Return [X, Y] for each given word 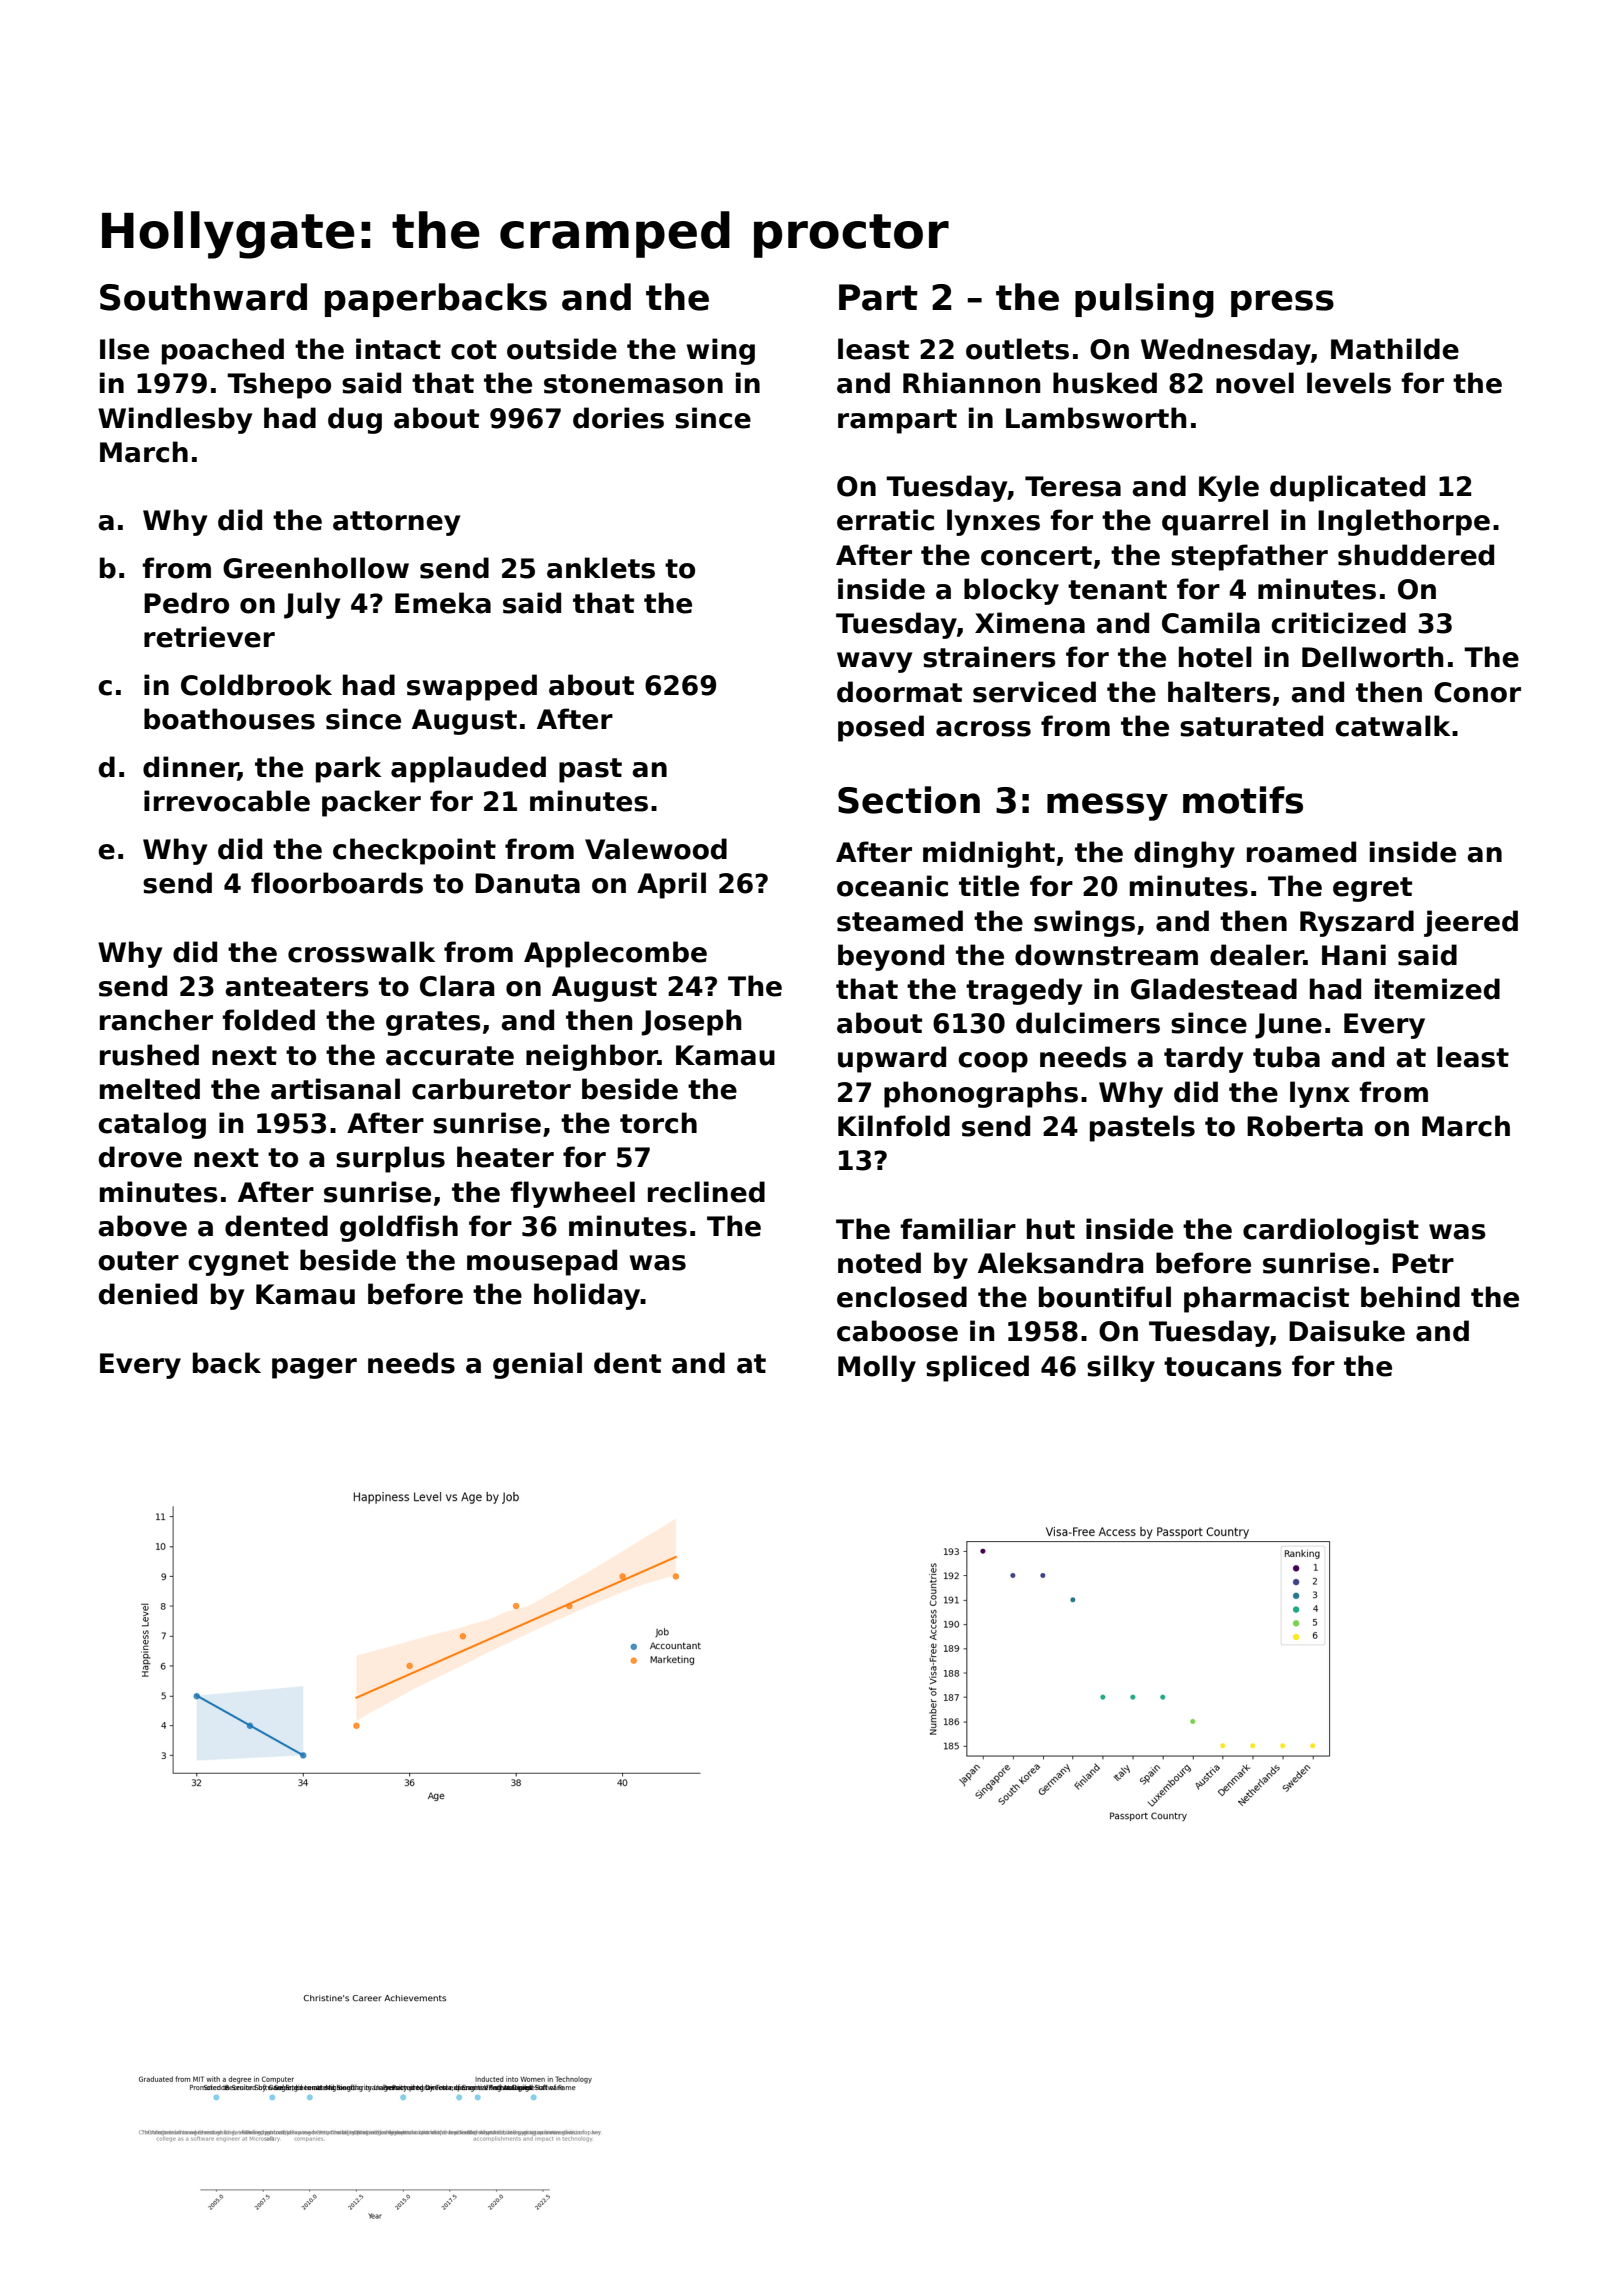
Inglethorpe [1404, 522]
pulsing [1144, 300]
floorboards [337, 883]
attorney [396, 523]
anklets [601, 568]
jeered [1471, 923]
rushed [149, 1055]
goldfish [399, 1228]
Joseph [691, 1022]
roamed [1301, 852]
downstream [1106, 955]
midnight [989, 854]
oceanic [892, 886]
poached [223, 351]
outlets [1017, 349]
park [348, 769]
